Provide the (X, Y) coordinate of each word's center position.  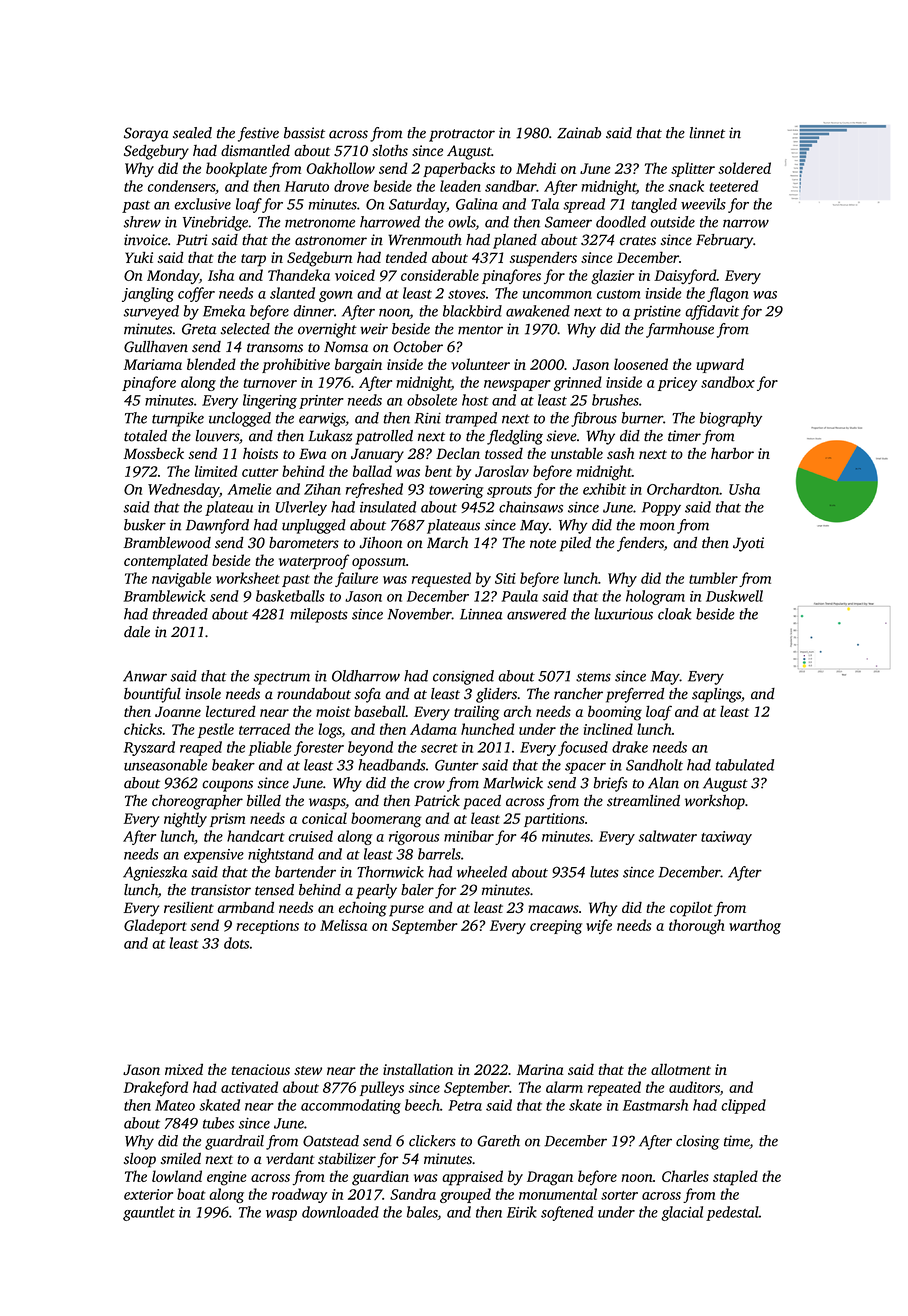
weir (374, 329)
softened (567, 1213)
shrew (142, 222)
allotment (681, 1069)
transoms (275, 348)
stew (308, 1070)
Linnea (481, 614)
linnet (707, 133)
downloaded (340, 1212)
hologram (655, 597)
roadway (299, 1195)
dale (137, 632)
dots (236, 943)
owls (462, 223)
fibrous (594, 419)
